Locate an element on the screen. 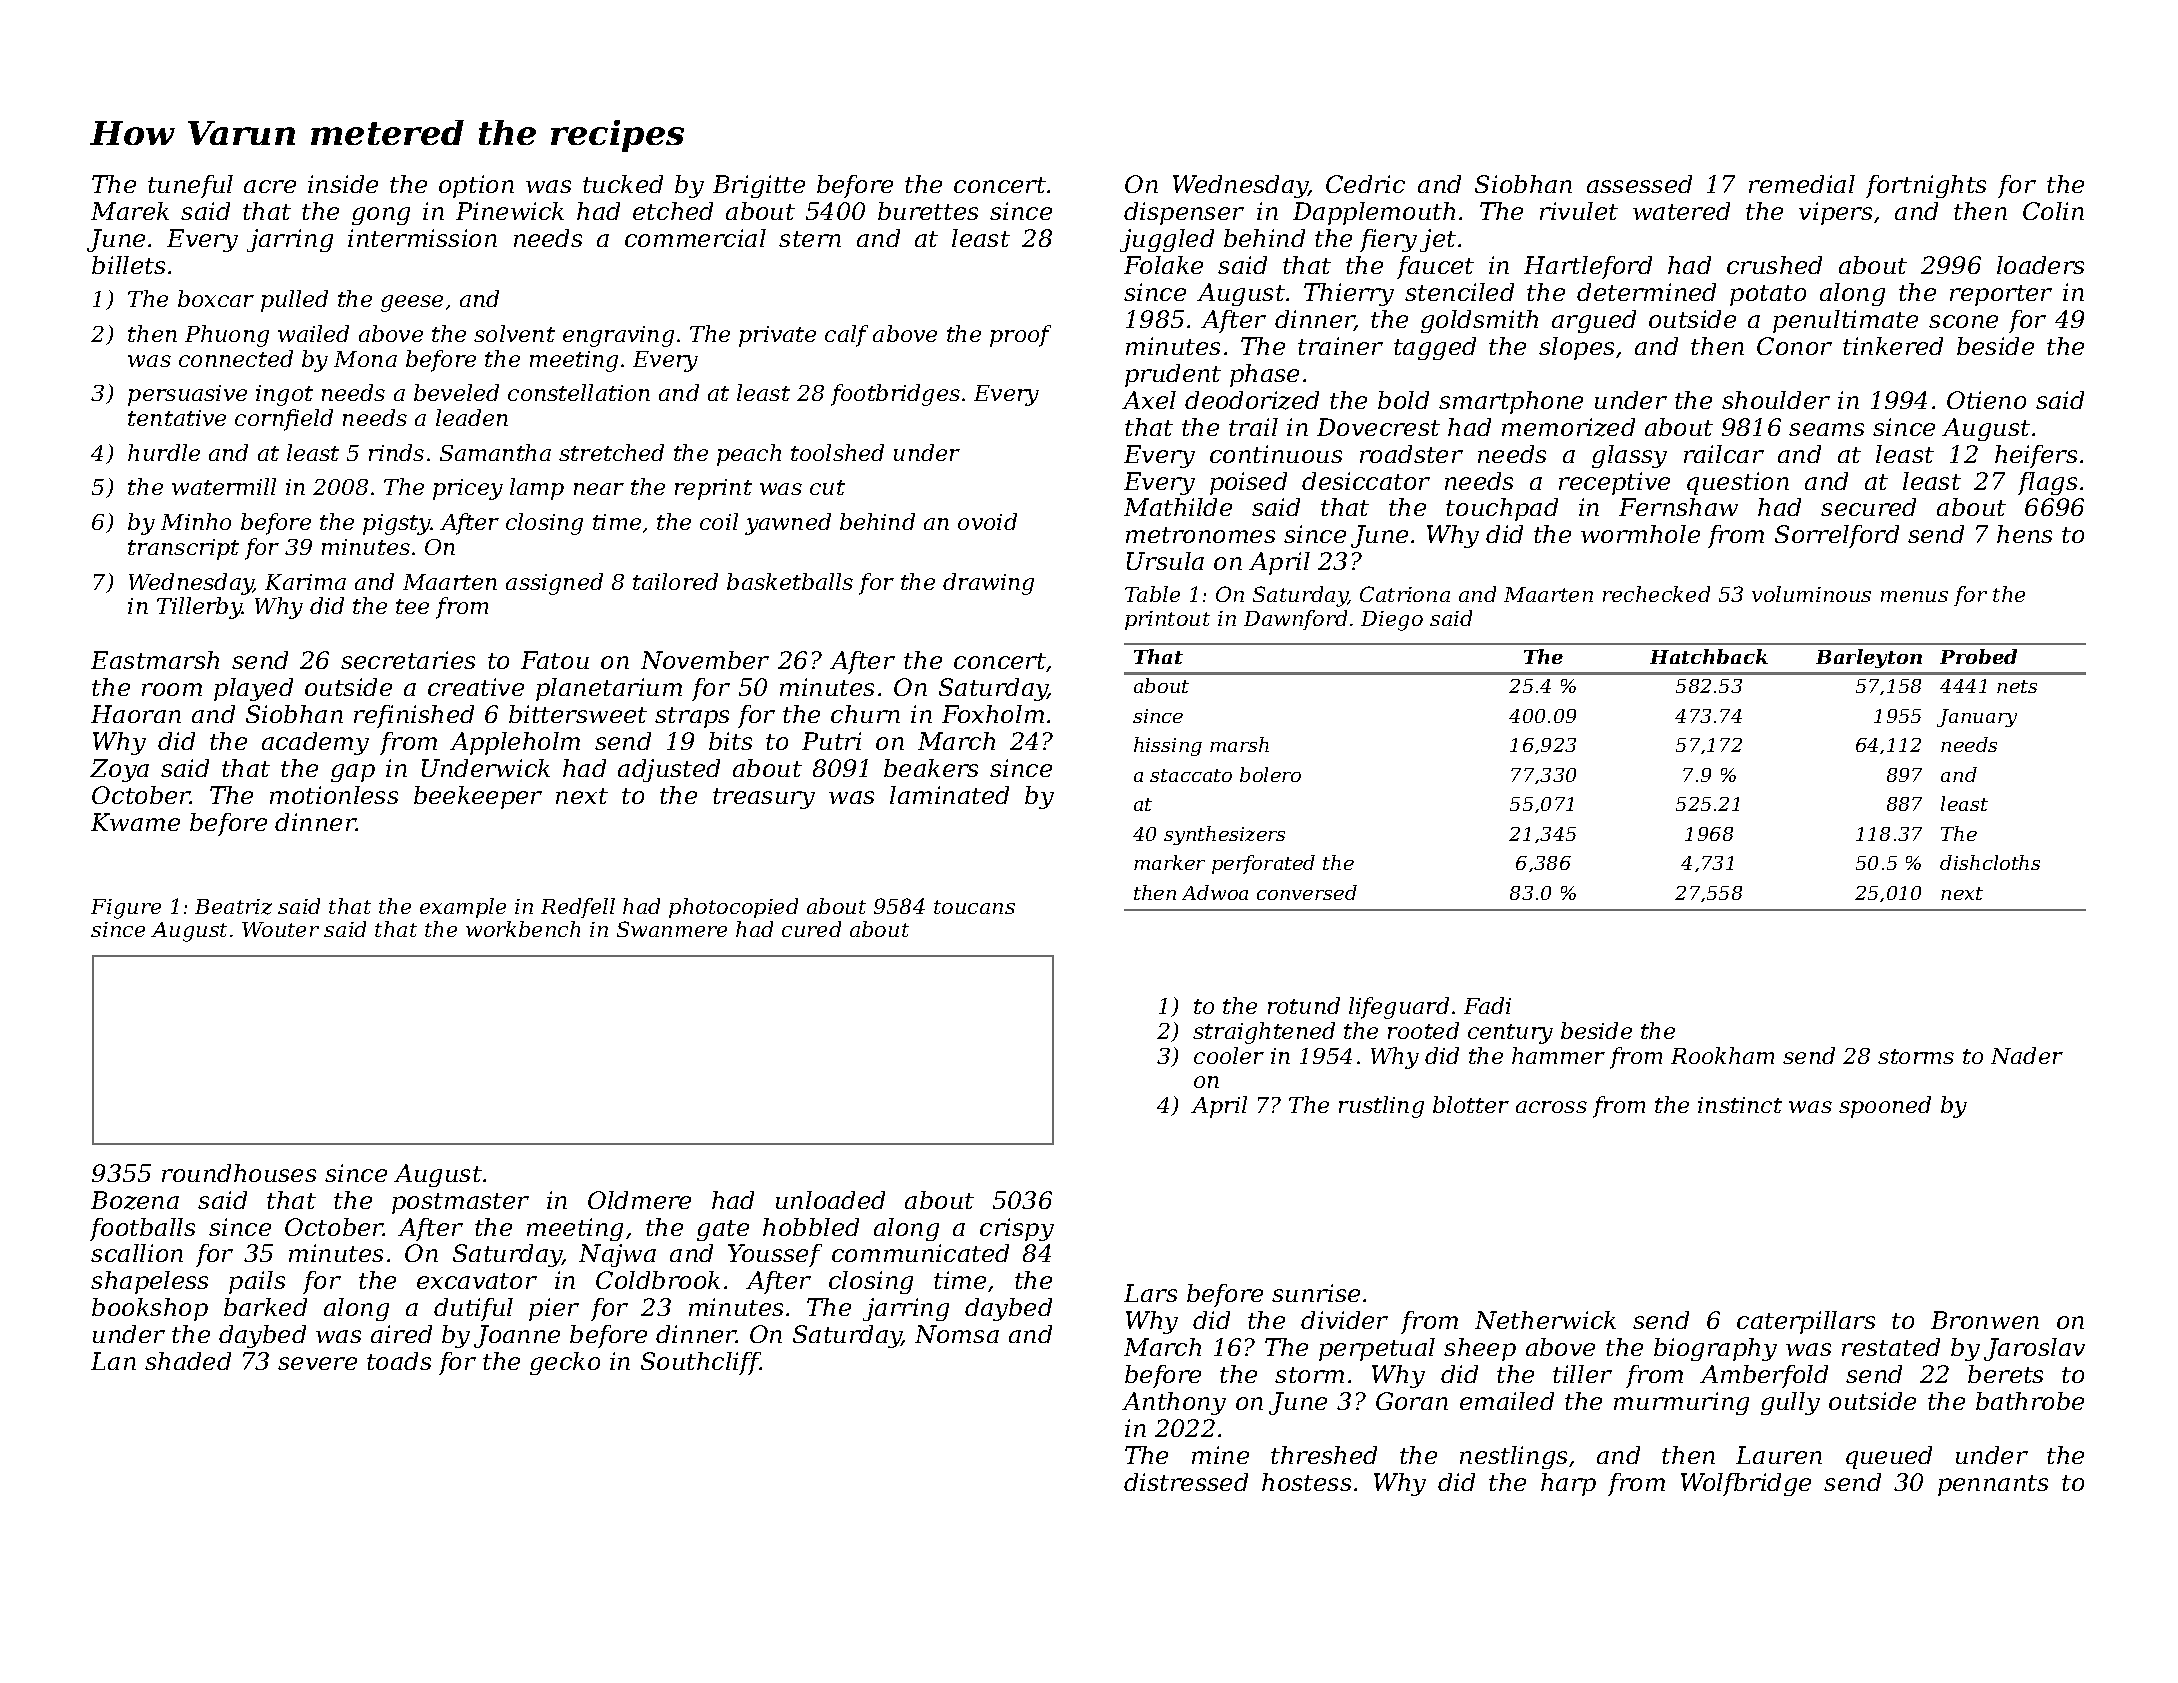  desiccator is located at coordinates (1366, 481).
